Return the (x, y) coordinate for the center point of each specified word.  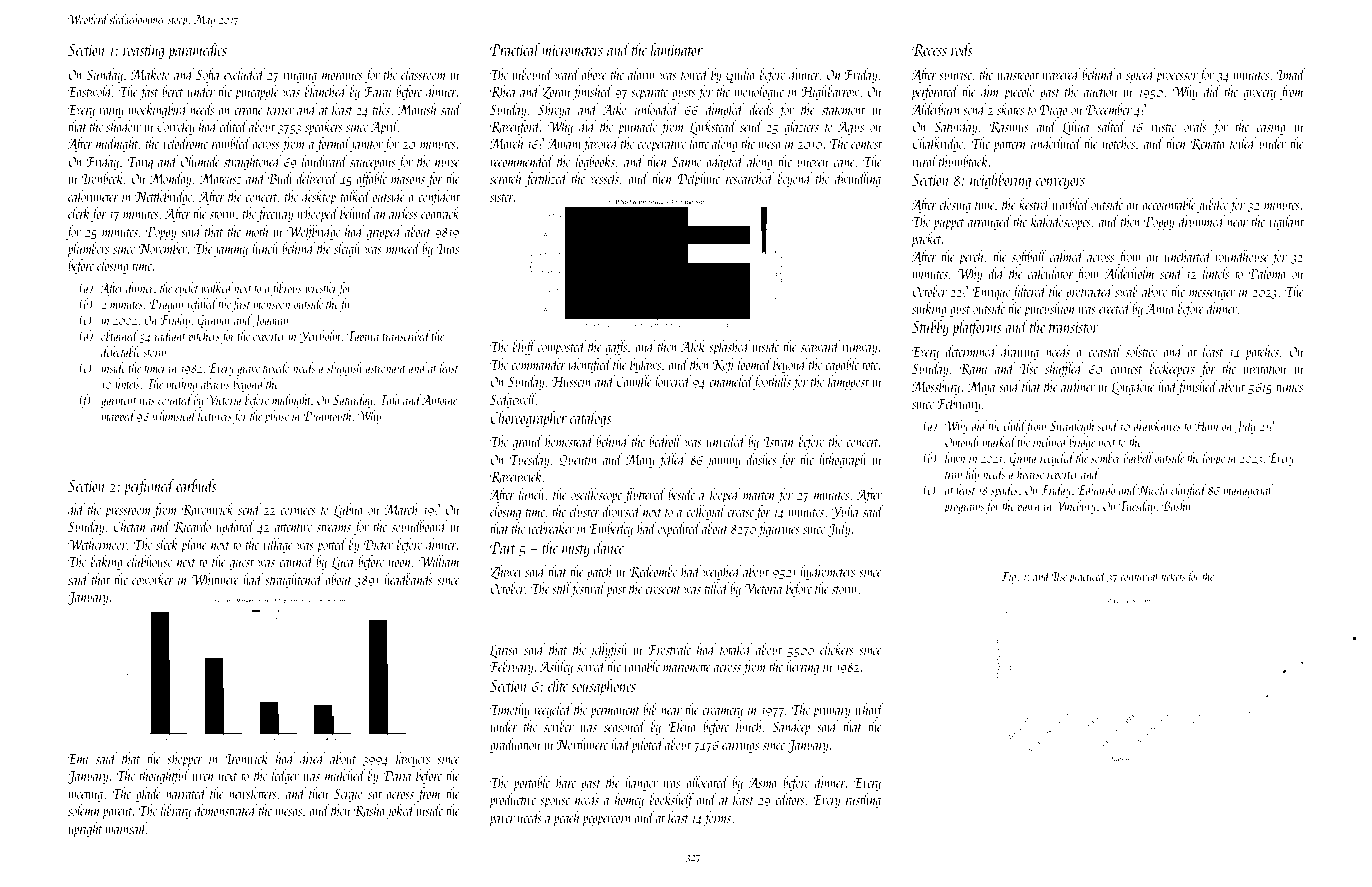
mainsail (126, 828)
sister (502, 197)
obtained (119, 335)
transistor (1074, 327)
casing (1271, 128)
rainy (111, 111)
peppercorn (606, 821)
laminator (677, 49)
